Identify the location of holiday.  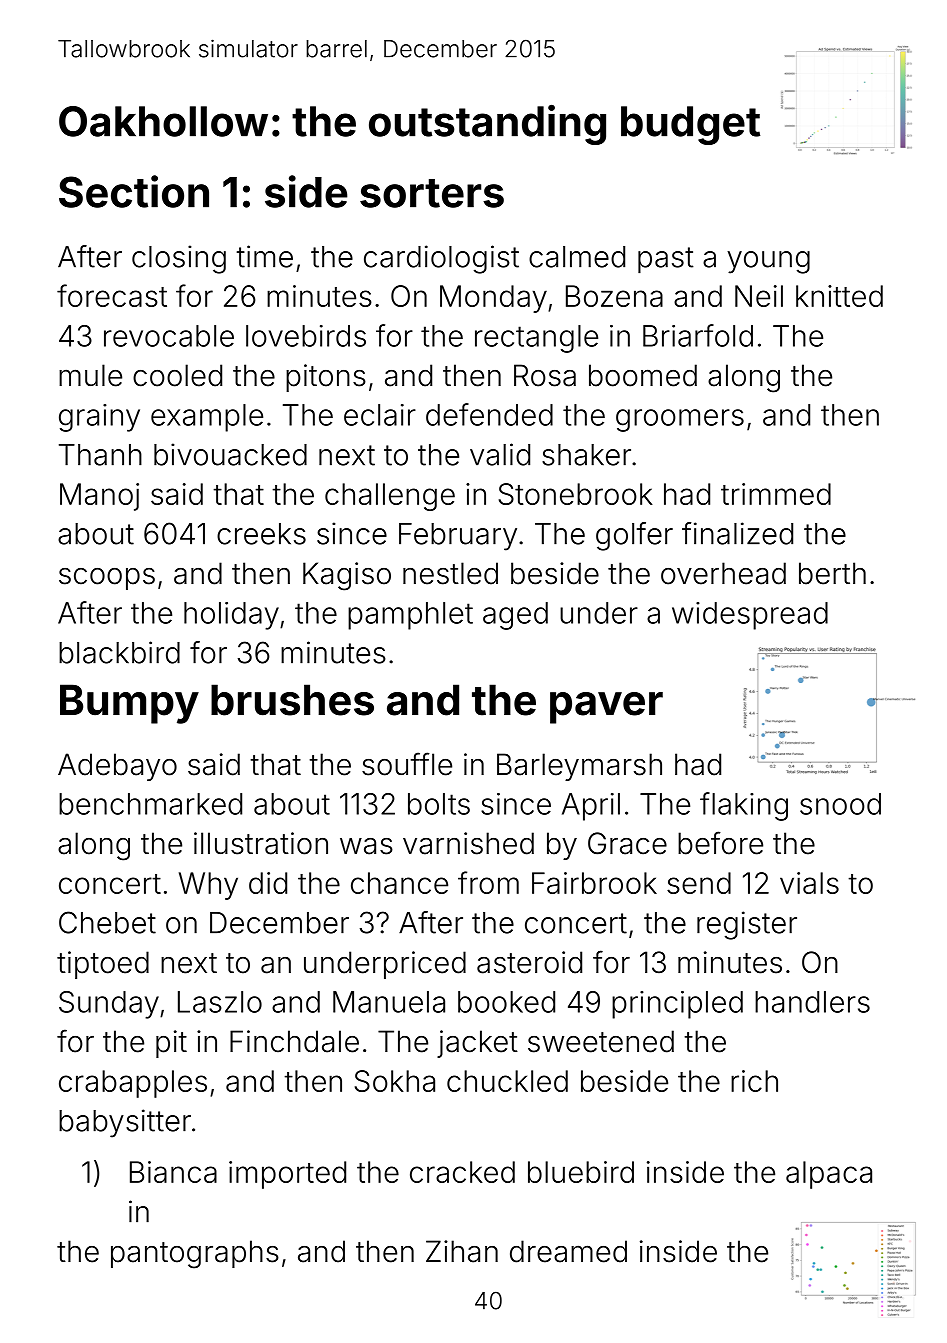
(231, 616).
